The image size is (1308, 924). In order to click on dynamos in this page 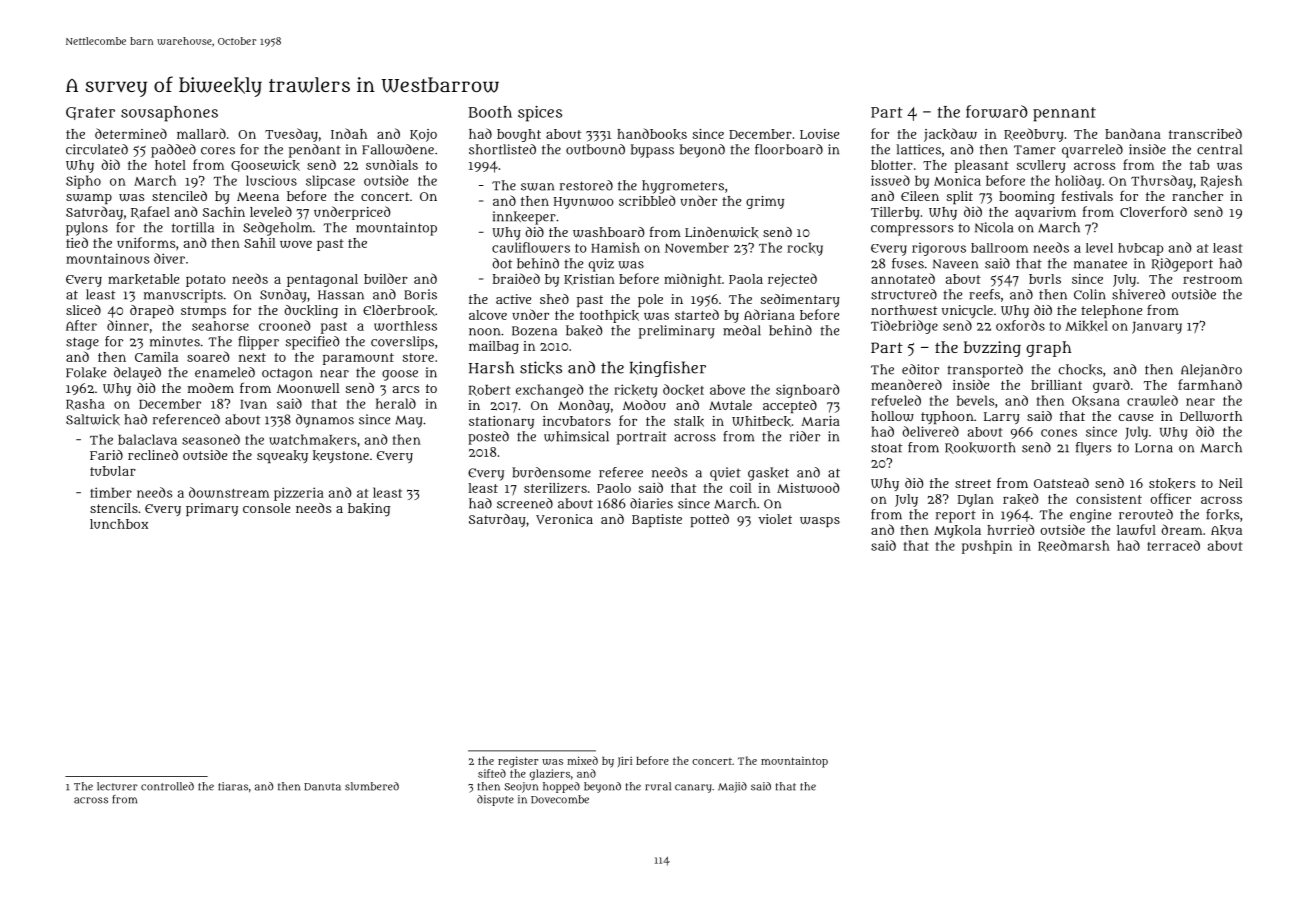, I will do `click(325, 421)`.
